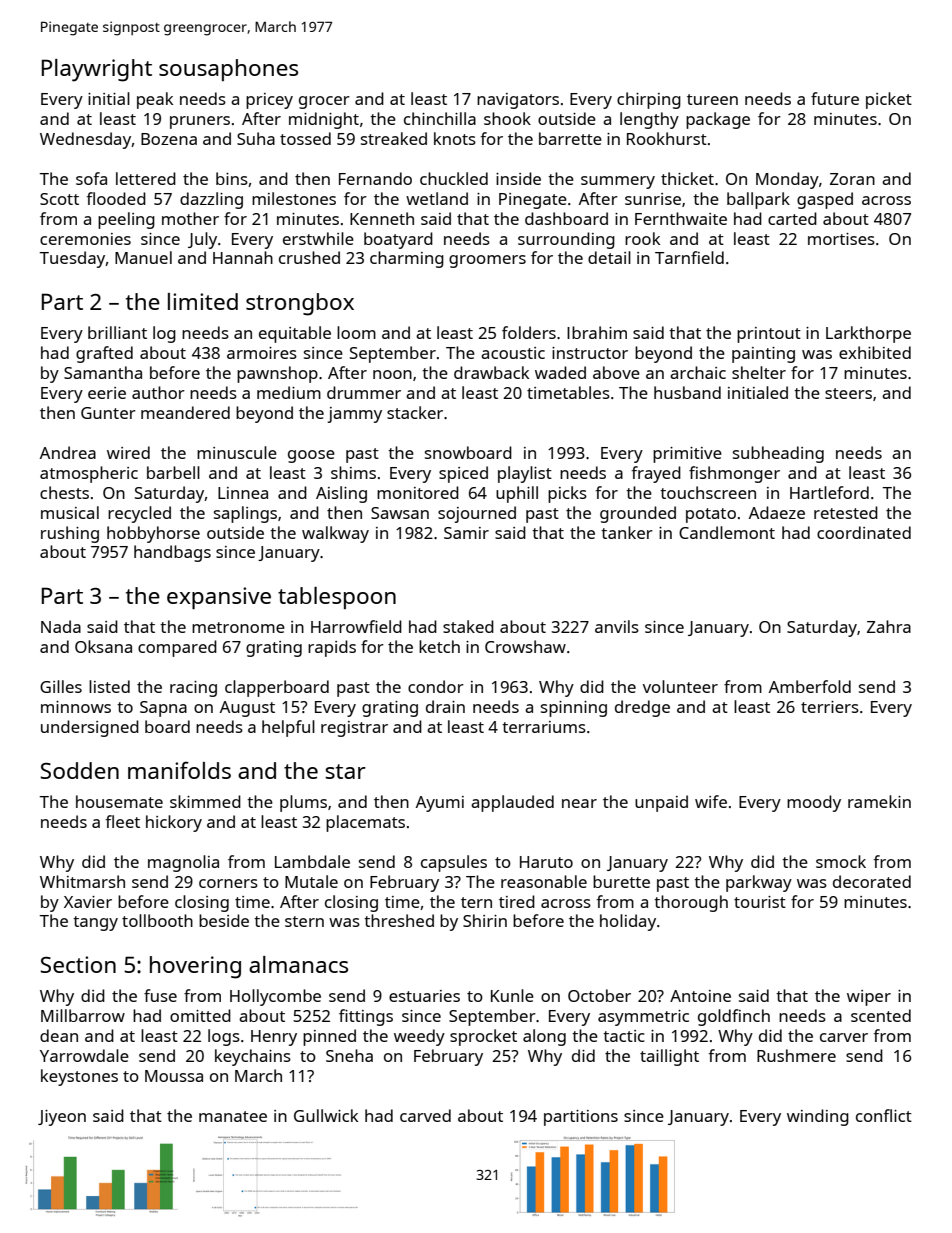 The height and width of the screenshot is (1233, 952). What do you see at coordinates (818, 1117) in the screenshot?
I see `winding` at bounding box center [818, 1117].
